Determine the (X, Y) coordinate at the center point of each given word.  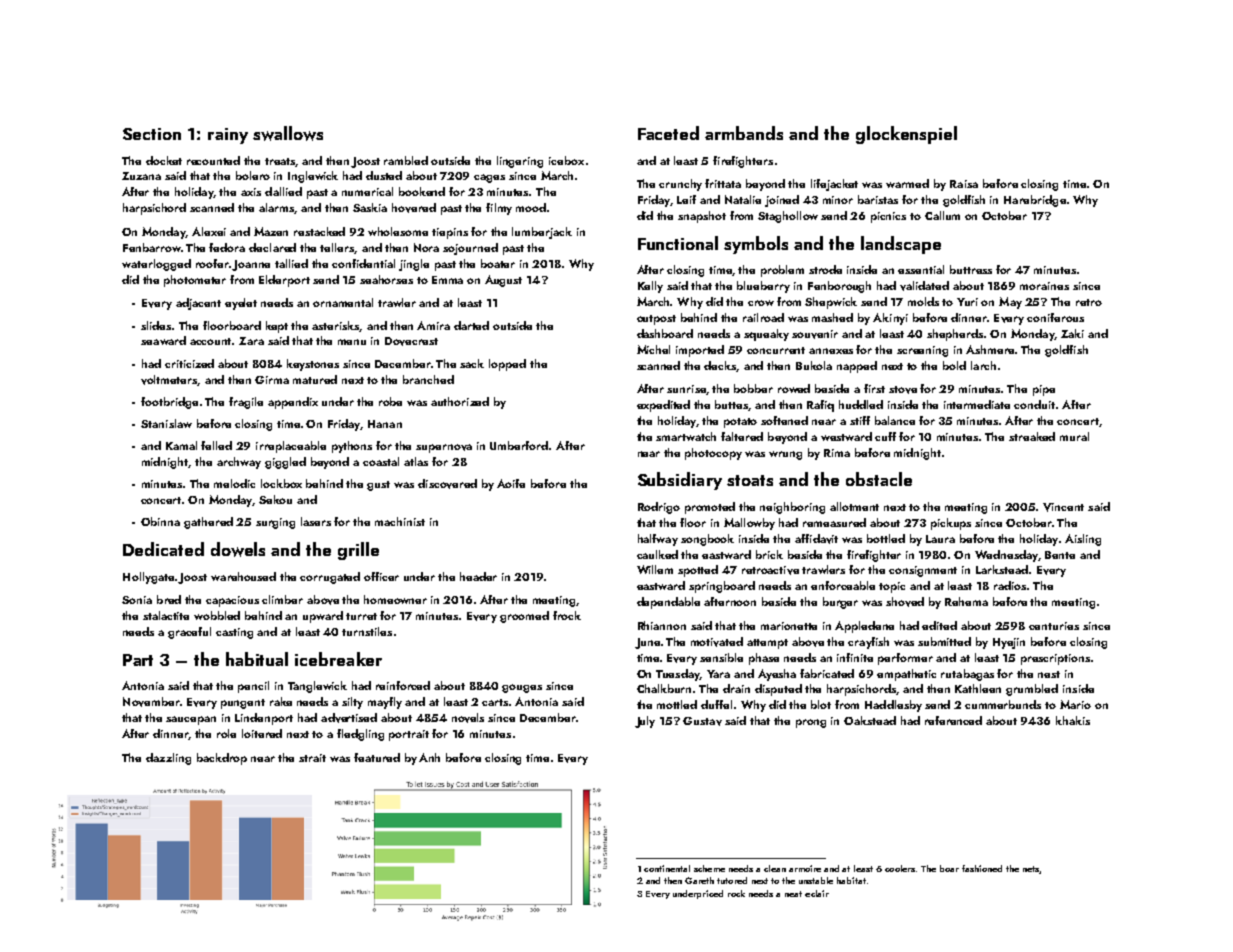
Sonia (137, 600)
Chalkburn (664, 688)
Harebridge (1035, 201)
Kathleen (978, 688)
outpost (656, 320)
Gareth (699, 880)
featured (377, 757)
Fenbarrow (152, 247)
